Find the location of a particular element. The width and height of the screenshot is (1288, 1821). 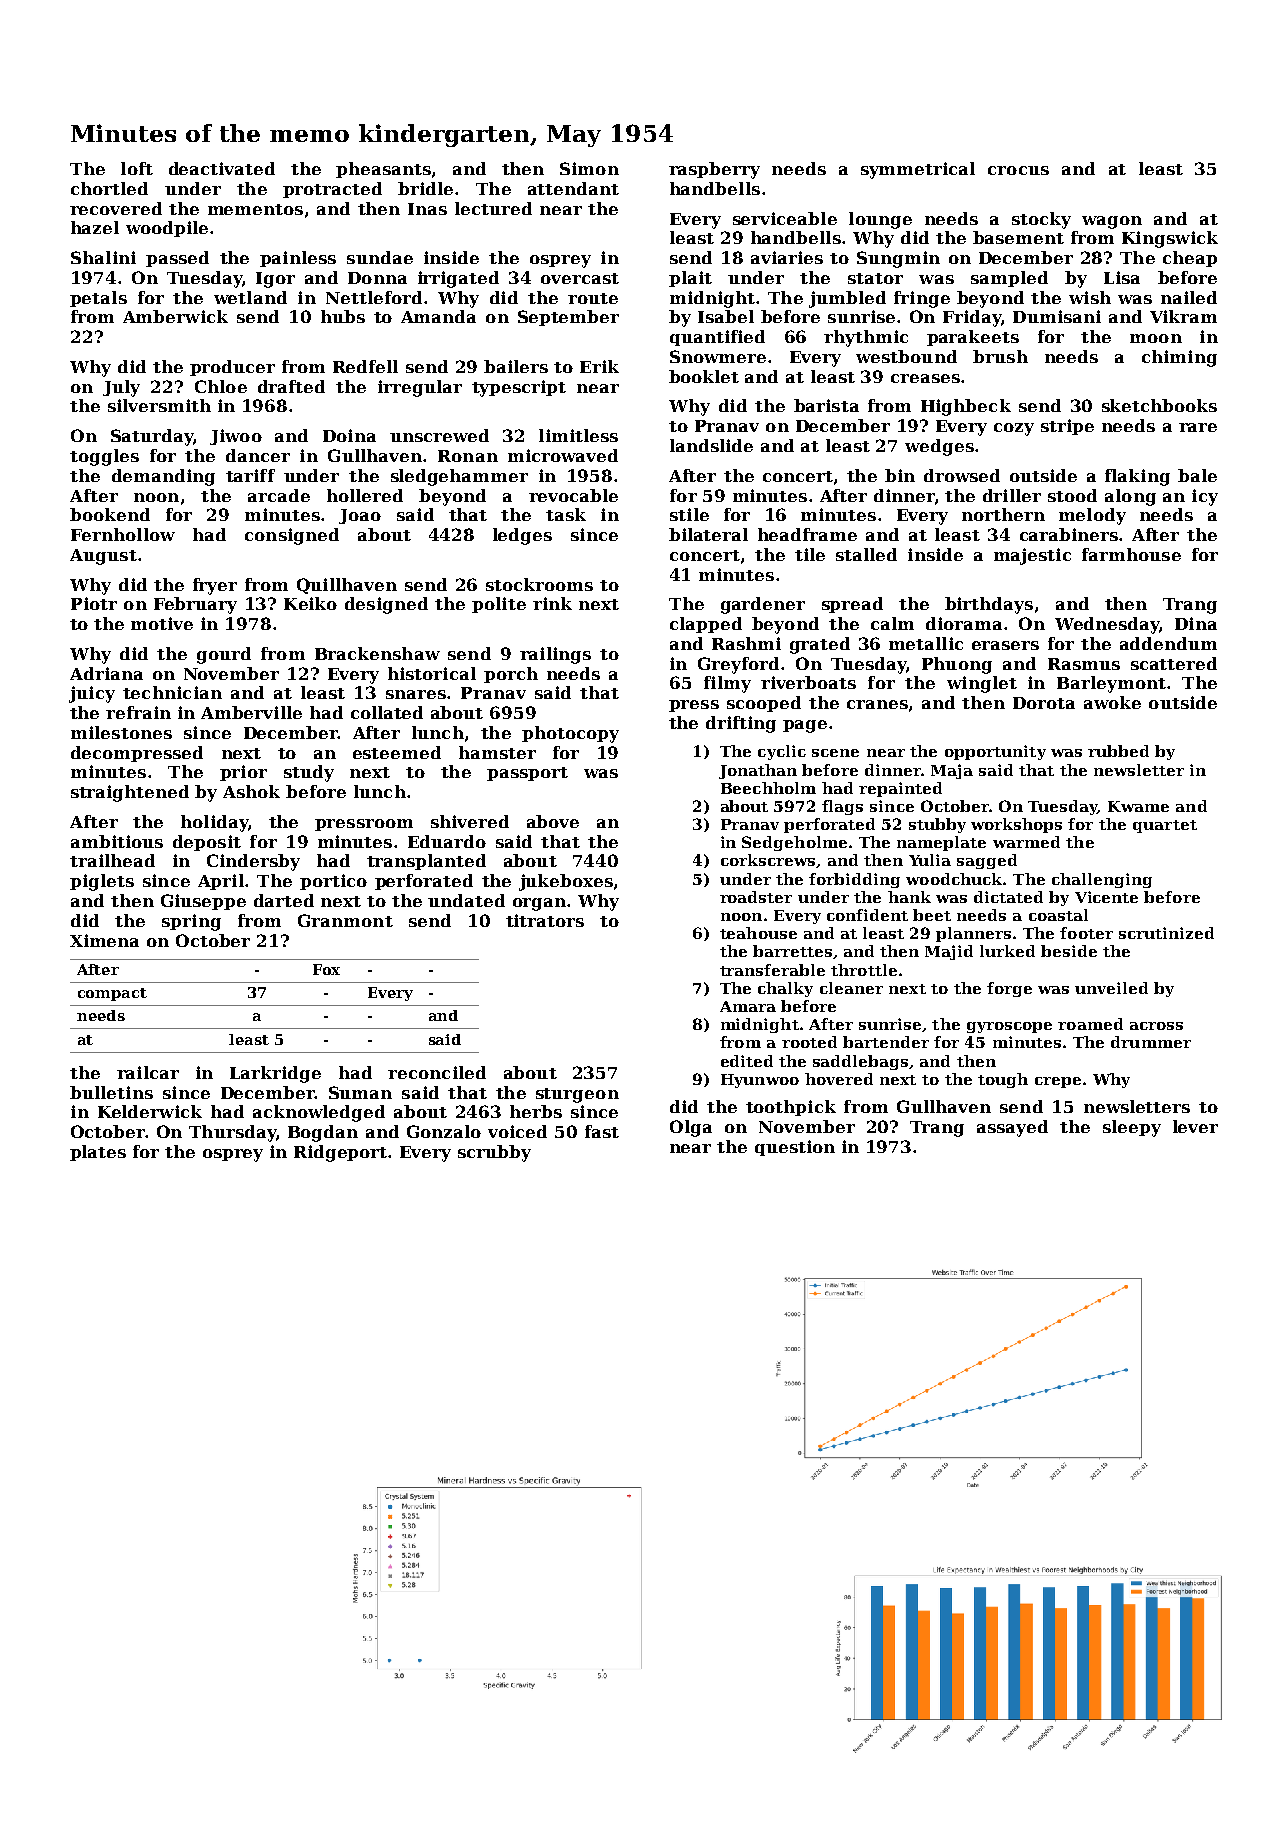

hollered is located at coordinates (365, 495).
